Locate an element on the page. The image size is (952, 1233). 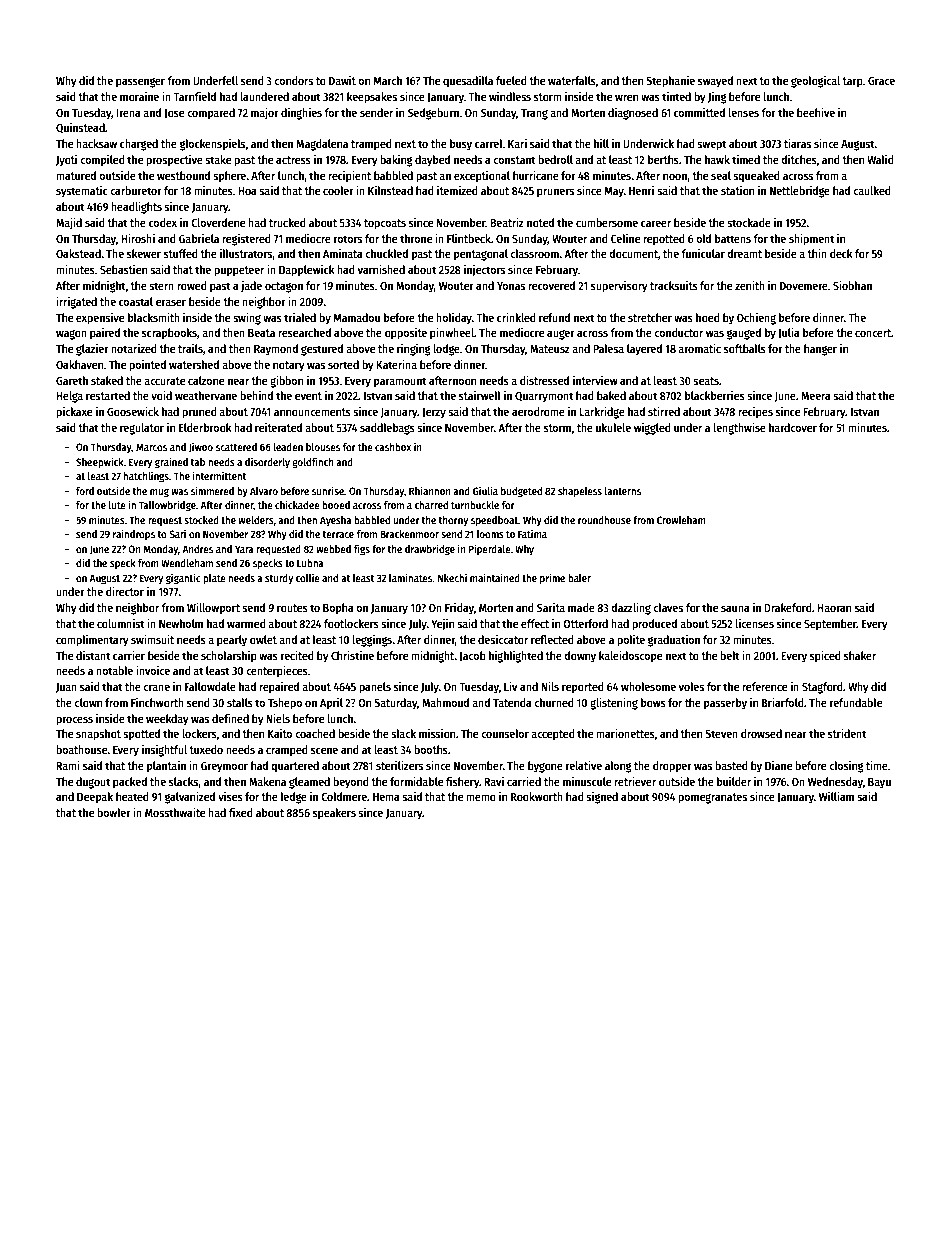
stocked is located at coordinates (201, 520).
